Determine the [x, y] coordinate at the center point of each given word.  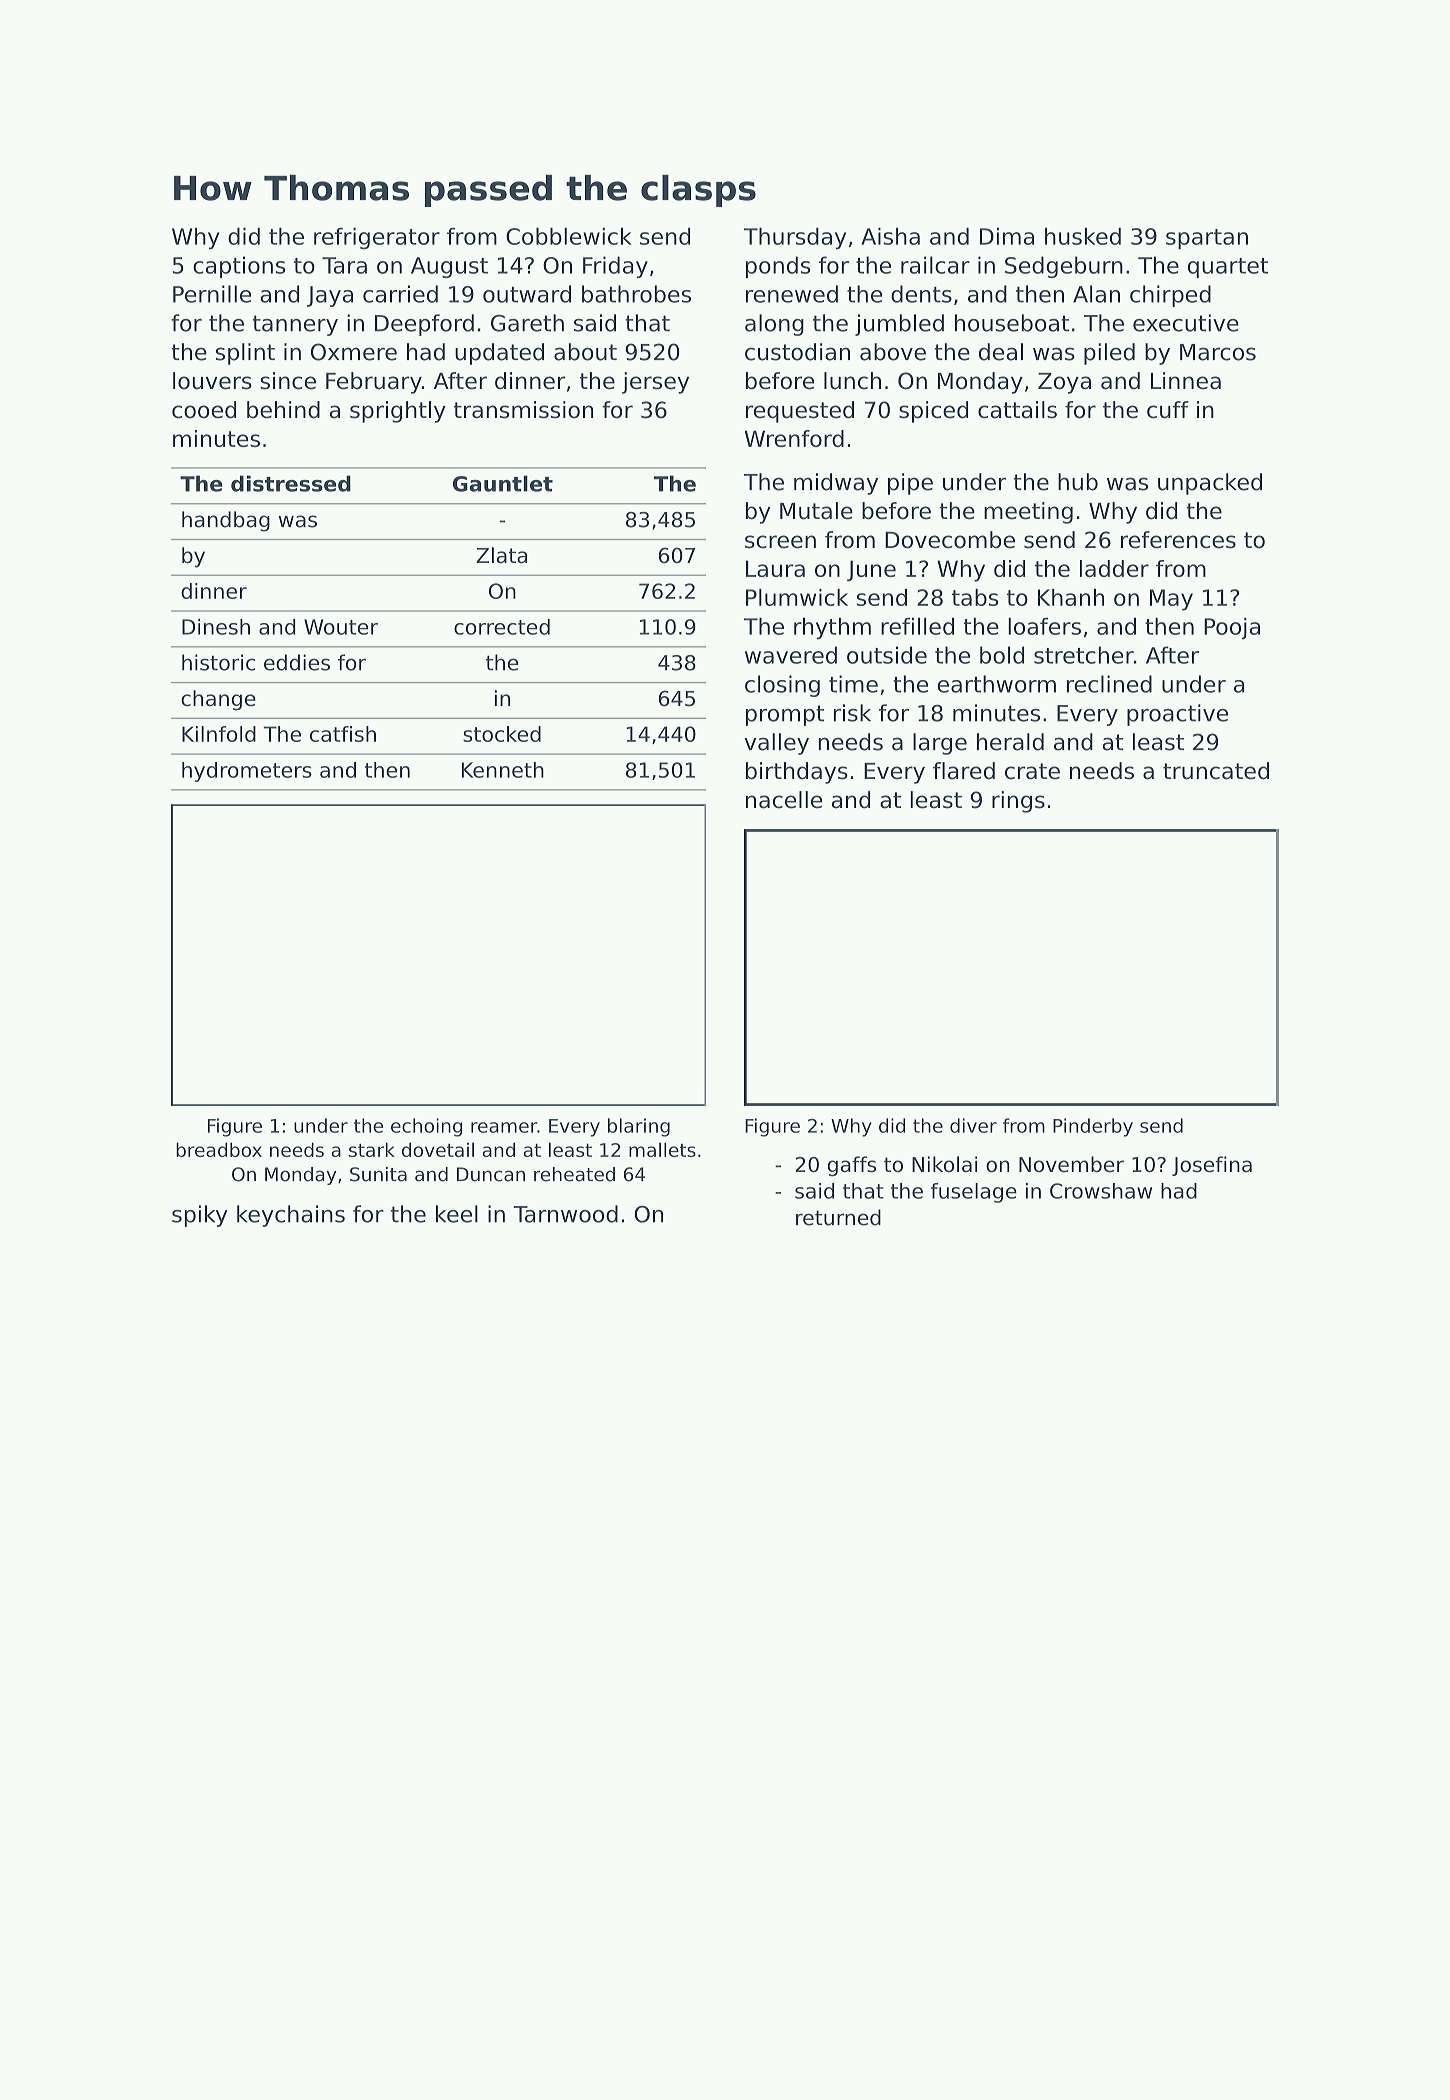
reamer [504, 1127]
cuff [1168, 410]
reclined [1109, 684]
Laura [775, 568]
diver [973, 1125]
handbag [226, 521]
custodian [797, 352]
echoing [426, 1127]
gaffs [852, 1166]
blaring [639, 1127]
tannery [295, 325]
